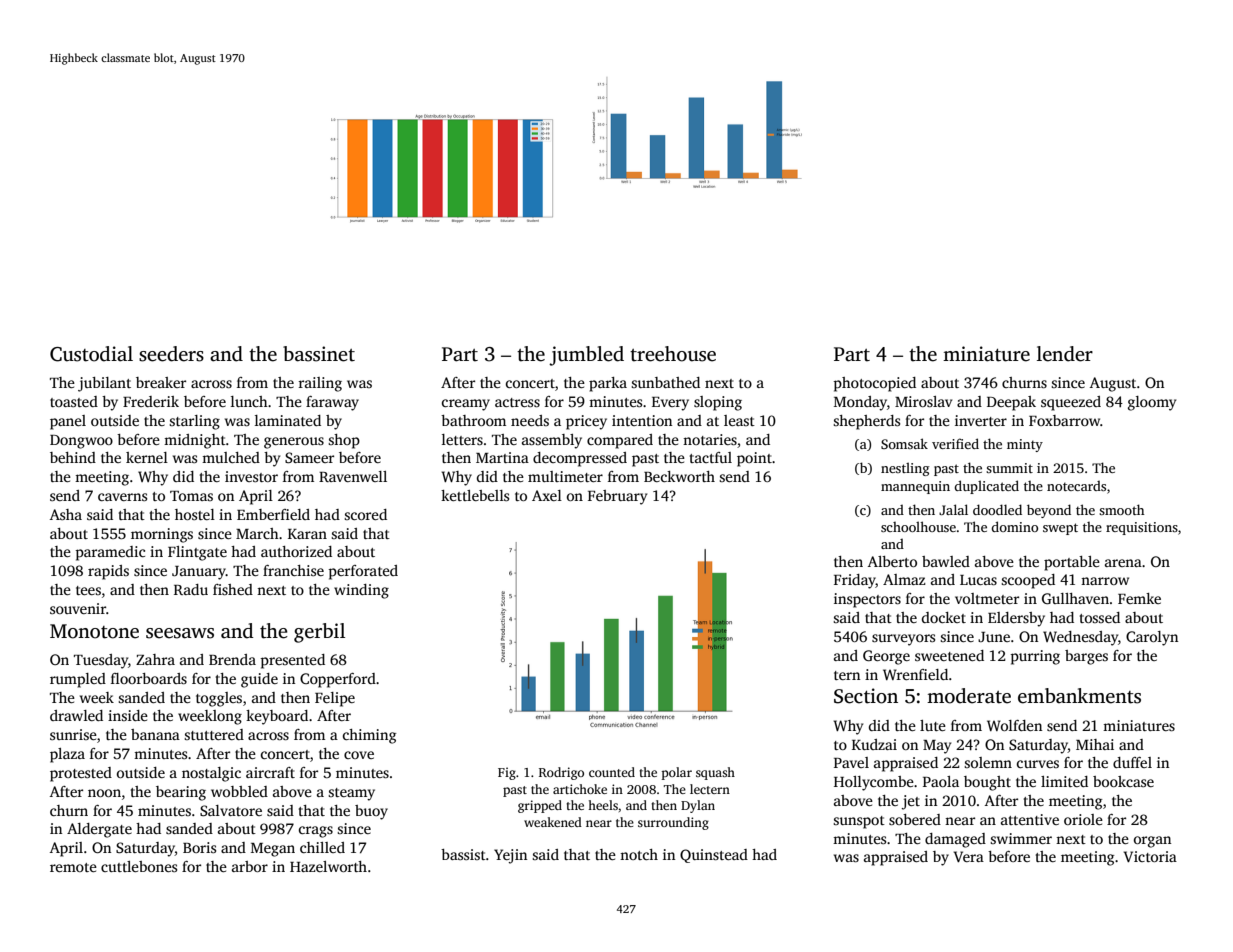 The width and height of the document is (1233, 952). Describe the element at coordinates (586, 356) in the document. I see `jumbled` at that location.
